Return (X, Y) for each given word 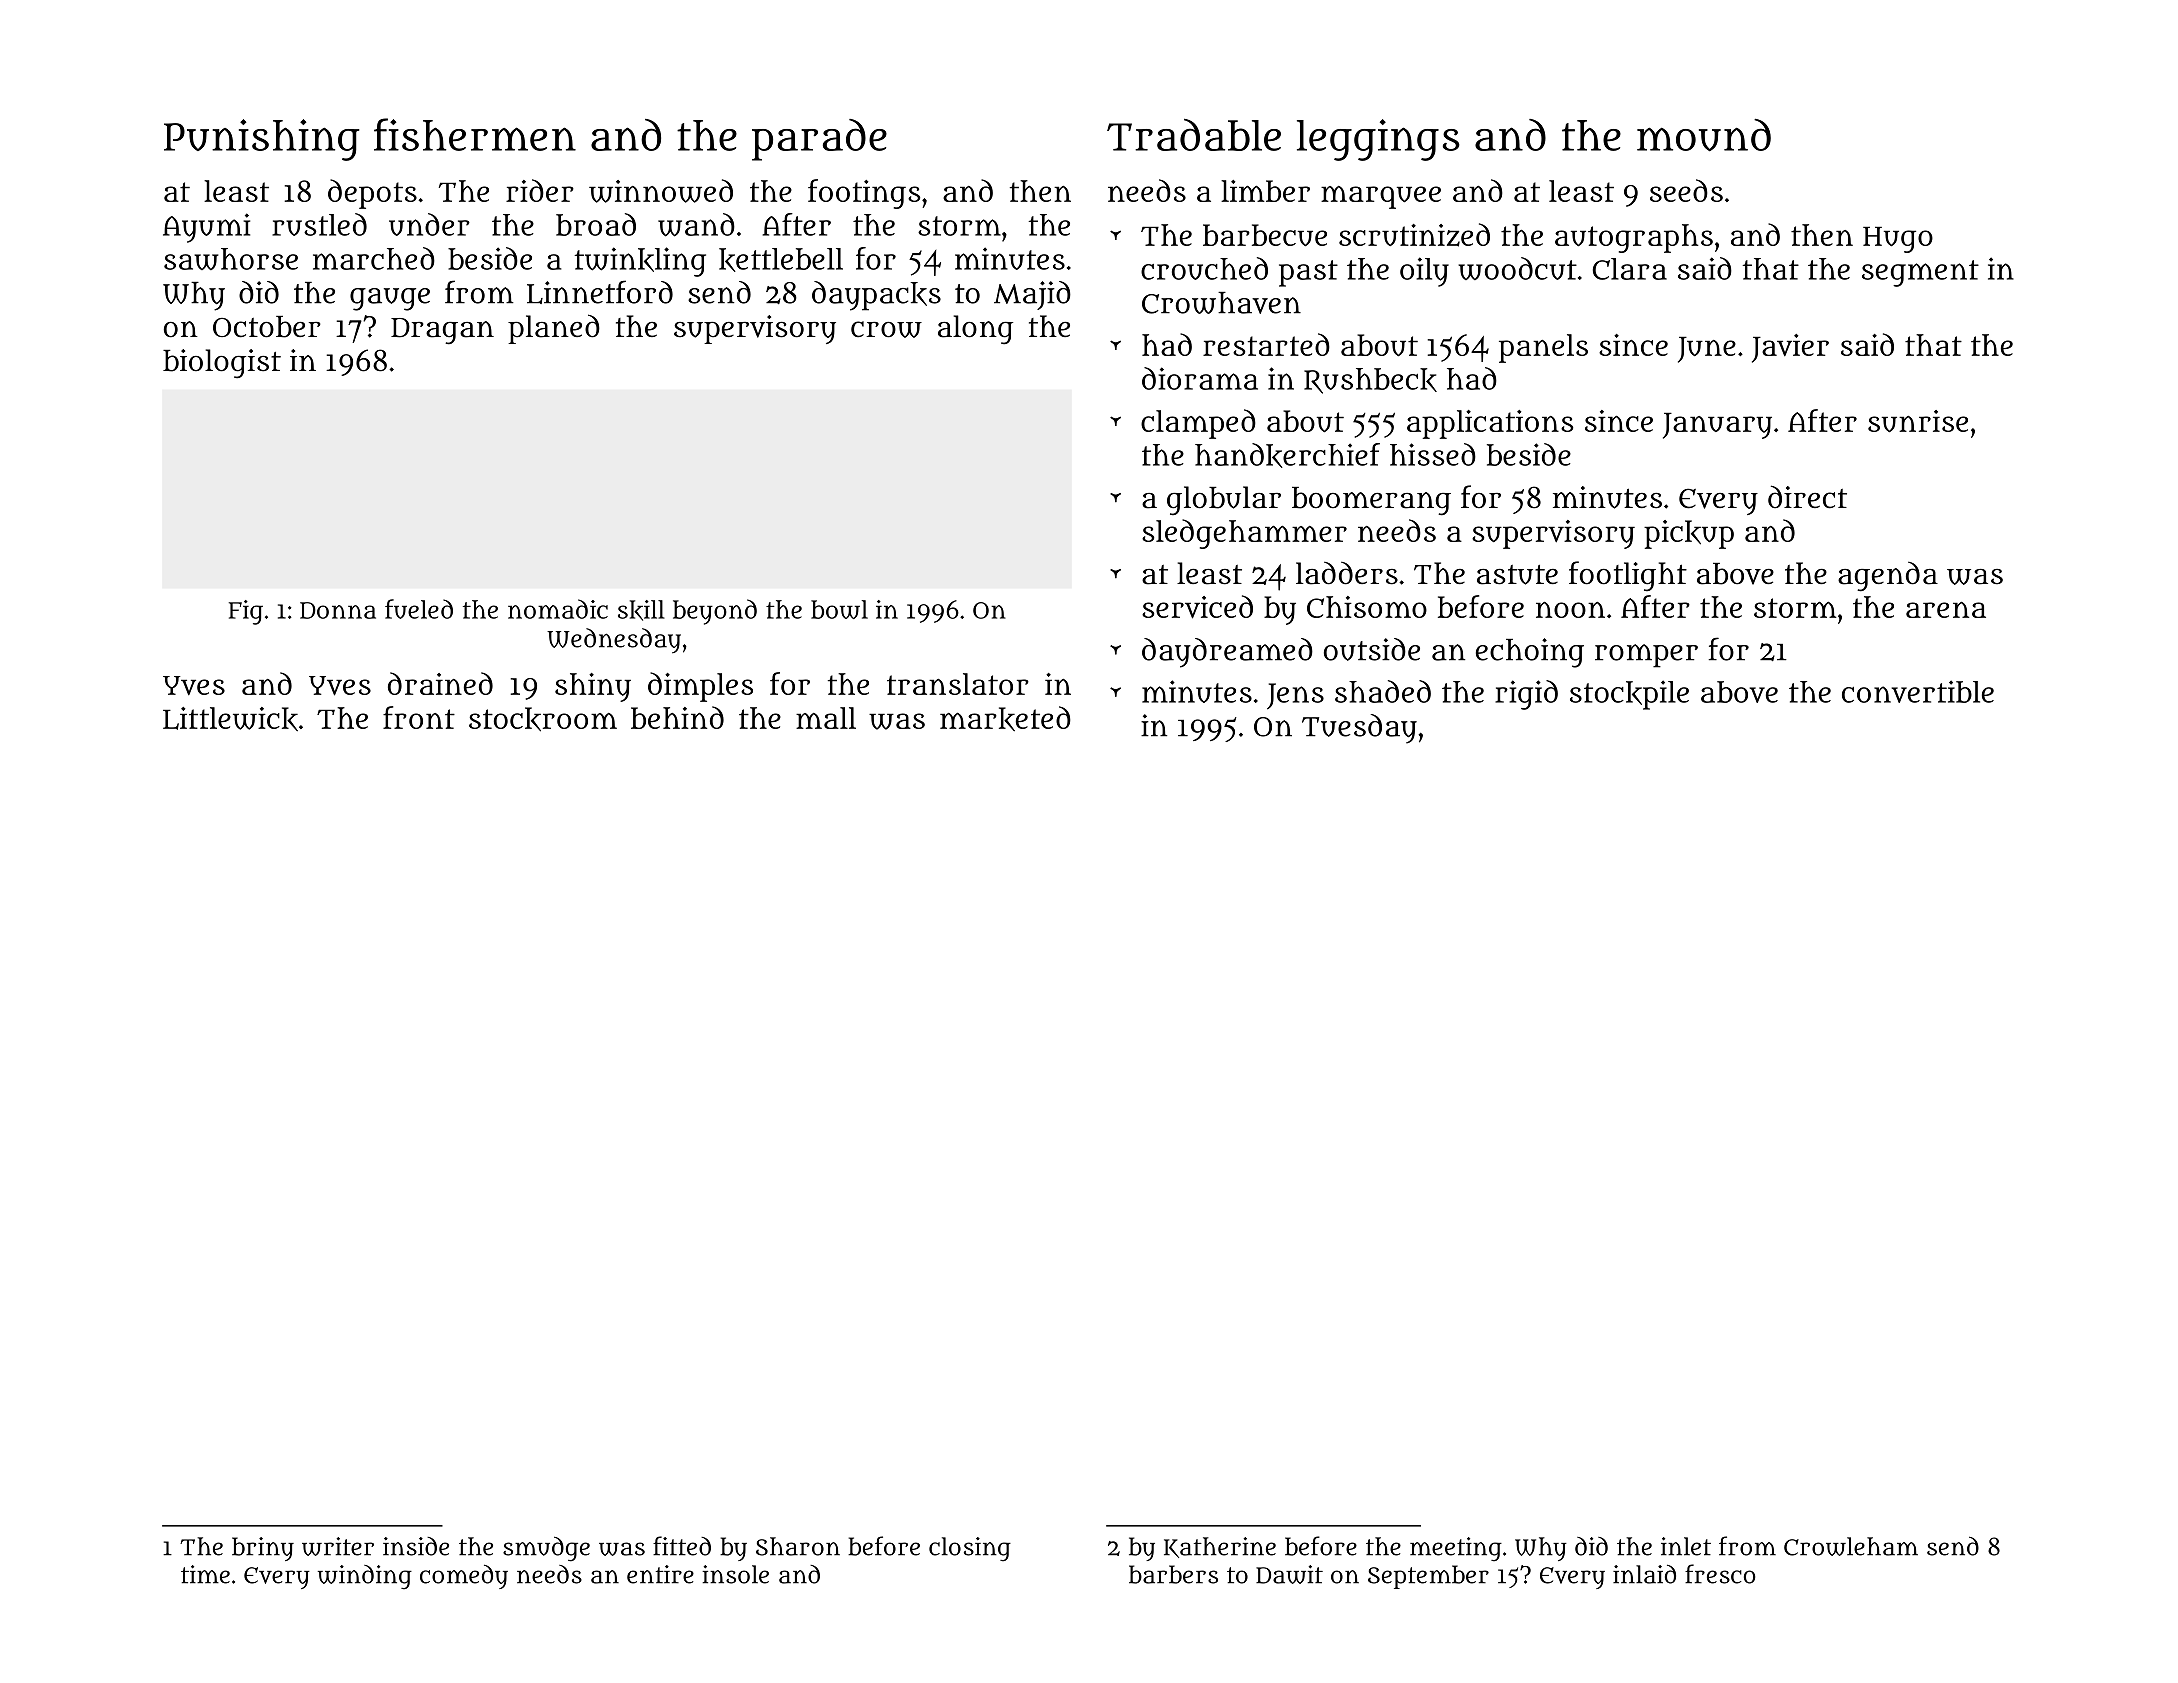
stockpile (1629, 695)
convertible (1918, 691)
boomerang (1371, 501)
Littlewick (230, 719)
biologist (222, 364)
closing (970, 1549)
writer (338, 1546)
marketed (1005, 718)
